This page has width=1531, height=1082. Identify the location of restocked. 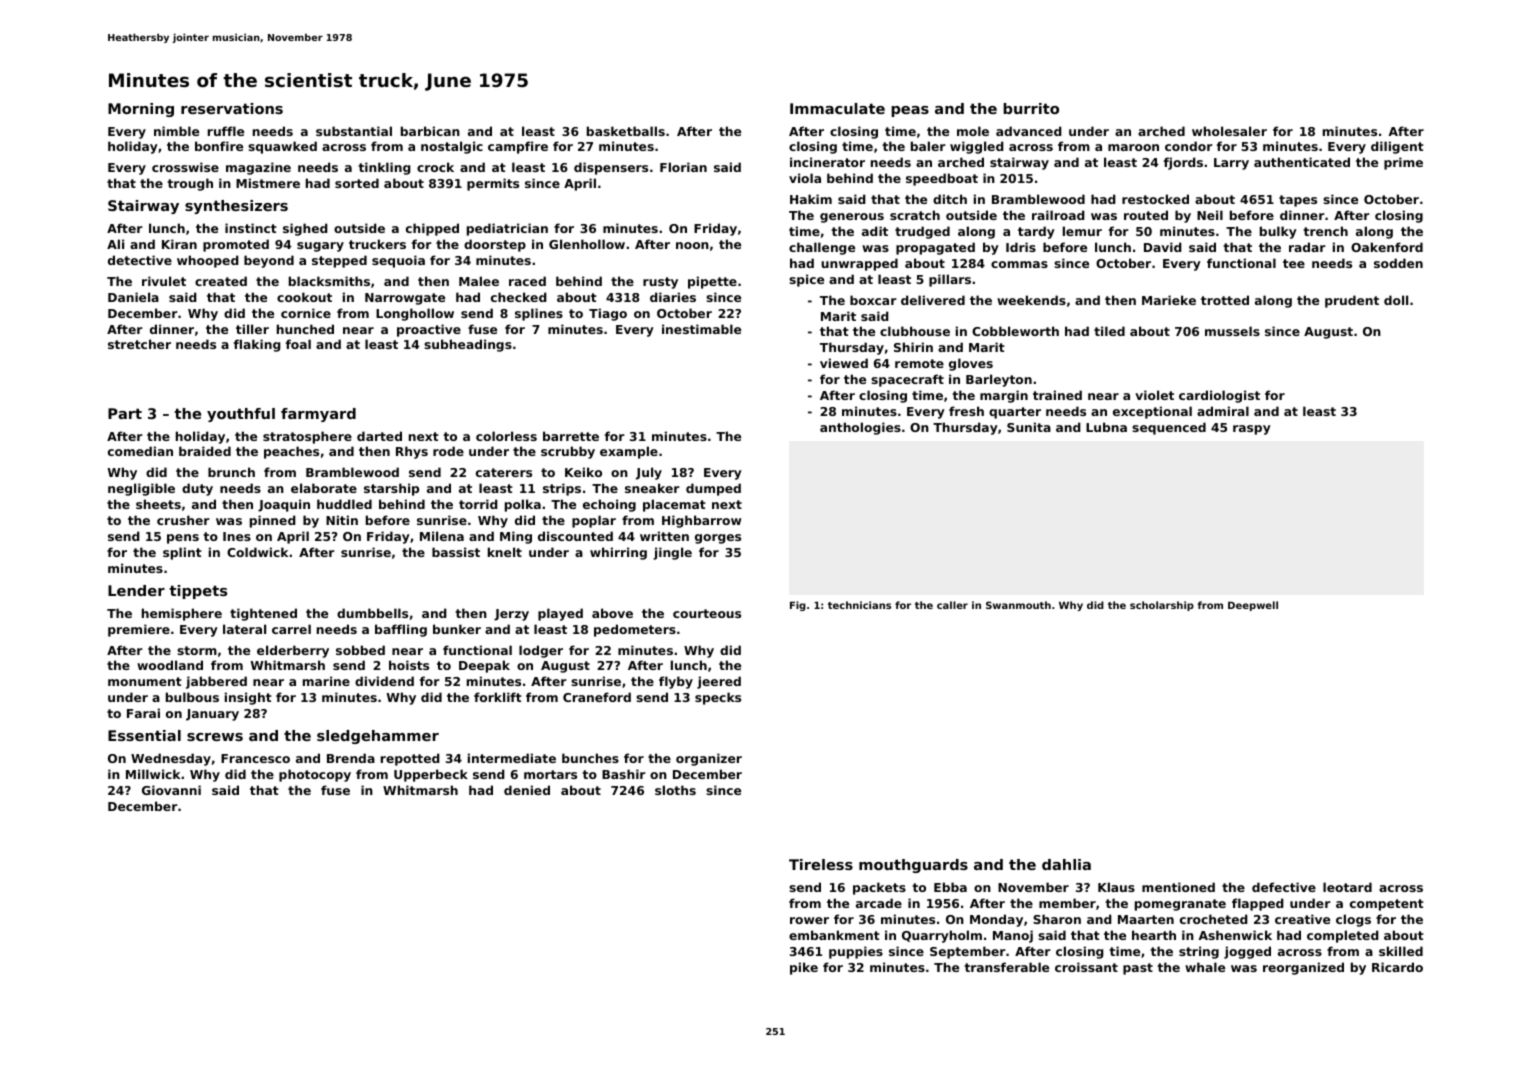
(1155, 199).
